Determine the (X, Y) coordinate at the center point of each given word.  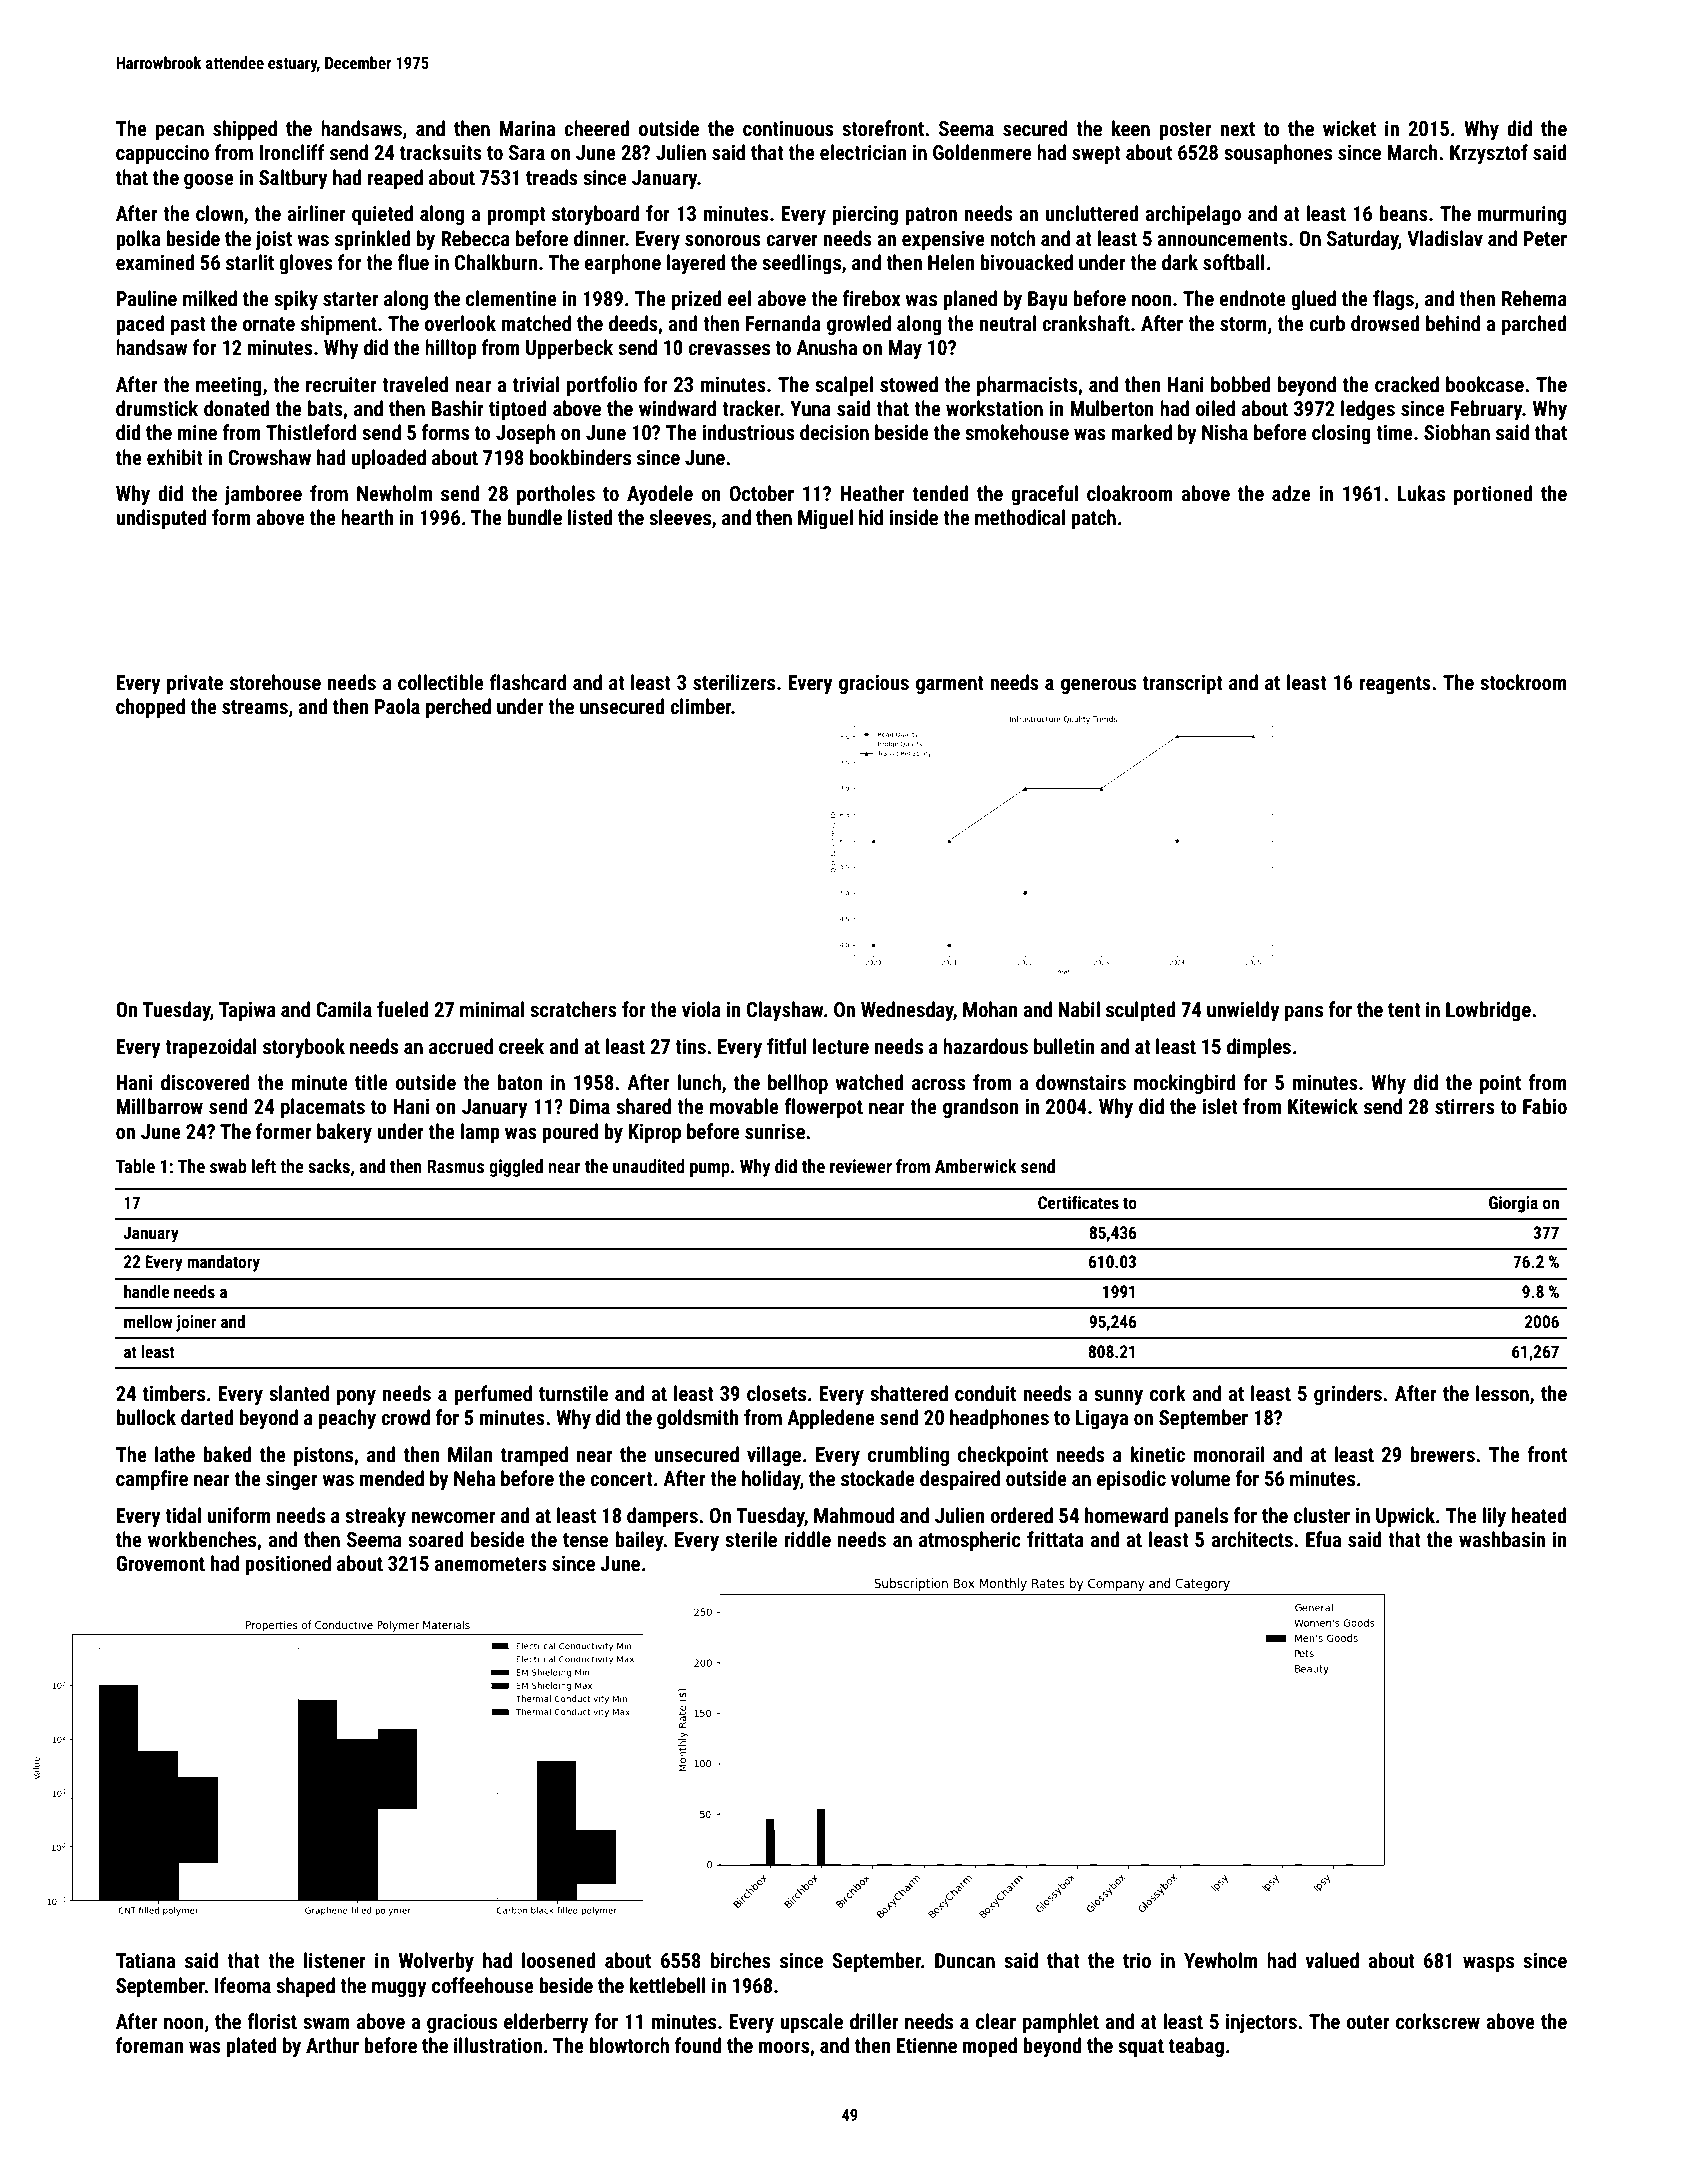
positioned (288, 1565)
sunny (1118, 1397)
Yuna (810, 408)
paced (140, 325)
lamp (480, 1133)
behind (1453, 323)
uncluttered (1092, 213)
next (1237, 129)
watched (869, 1082)
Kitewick (1323, 1106)
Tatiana (145, 1960)
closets (776, 1393)
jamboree (263, 495)
